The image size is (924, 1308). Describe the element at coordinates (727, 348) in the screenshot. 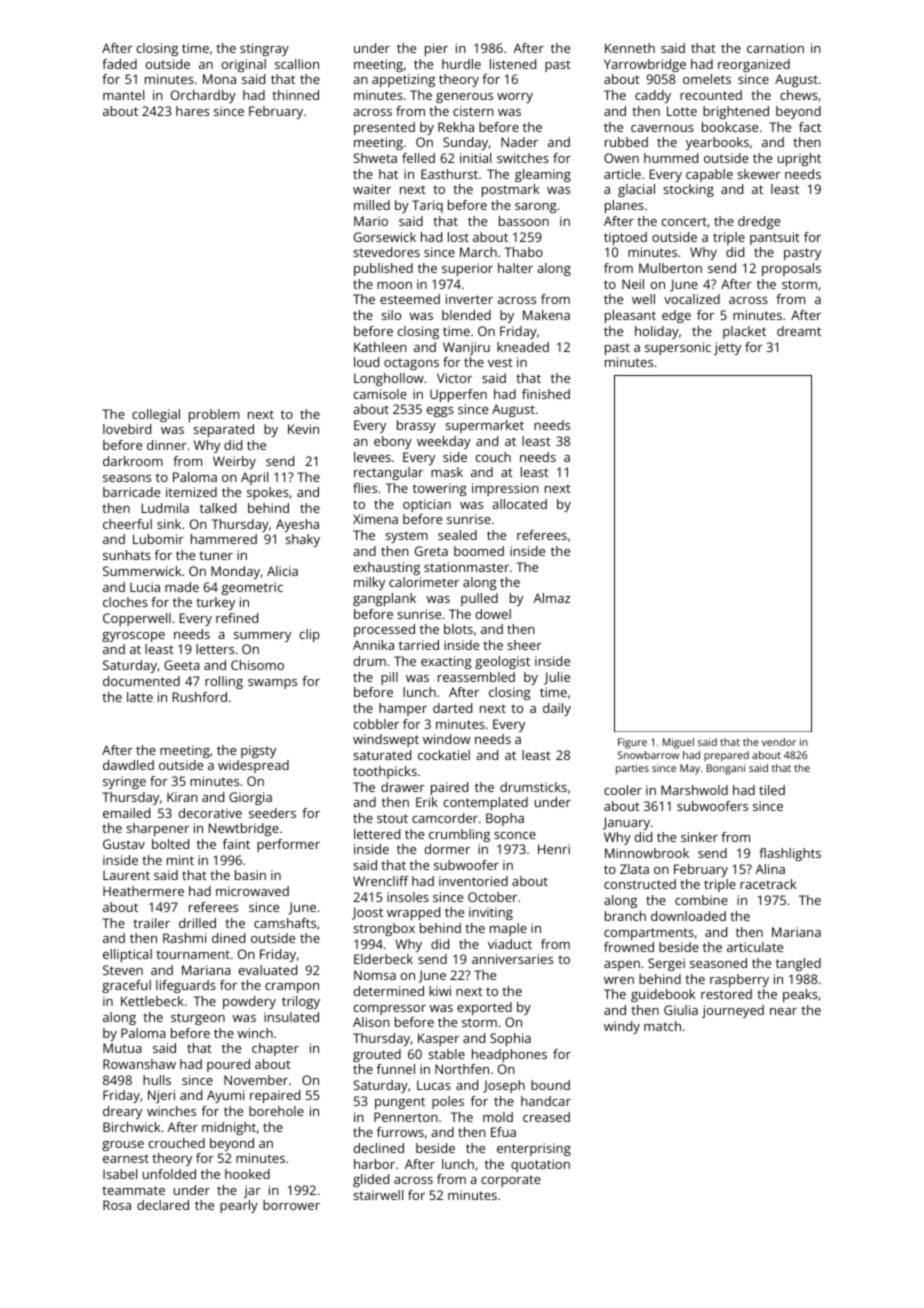

I see `jetty` at that location.
